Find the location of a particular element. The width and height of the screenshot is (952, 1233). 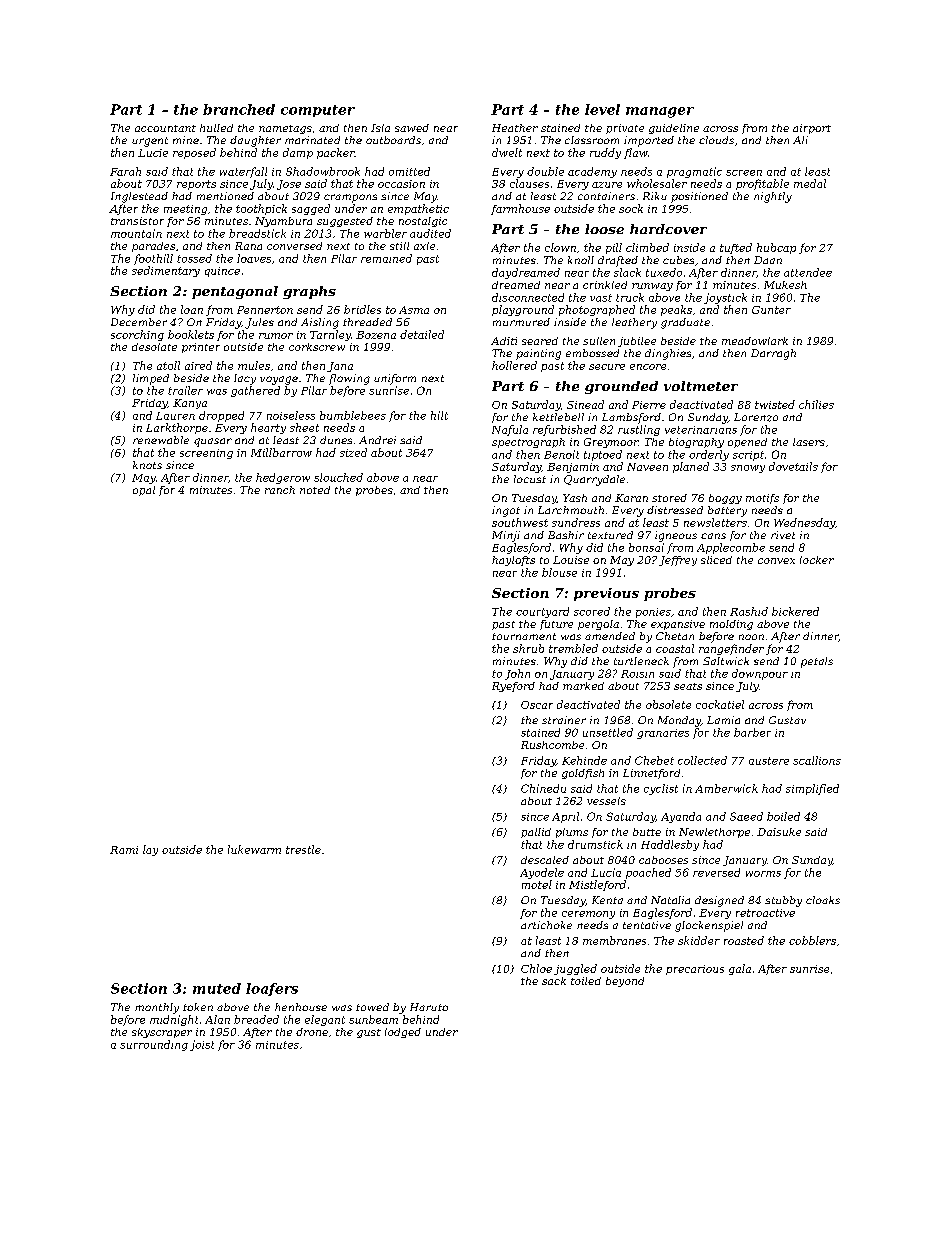

nametags is located at coordinates (285, 129).
